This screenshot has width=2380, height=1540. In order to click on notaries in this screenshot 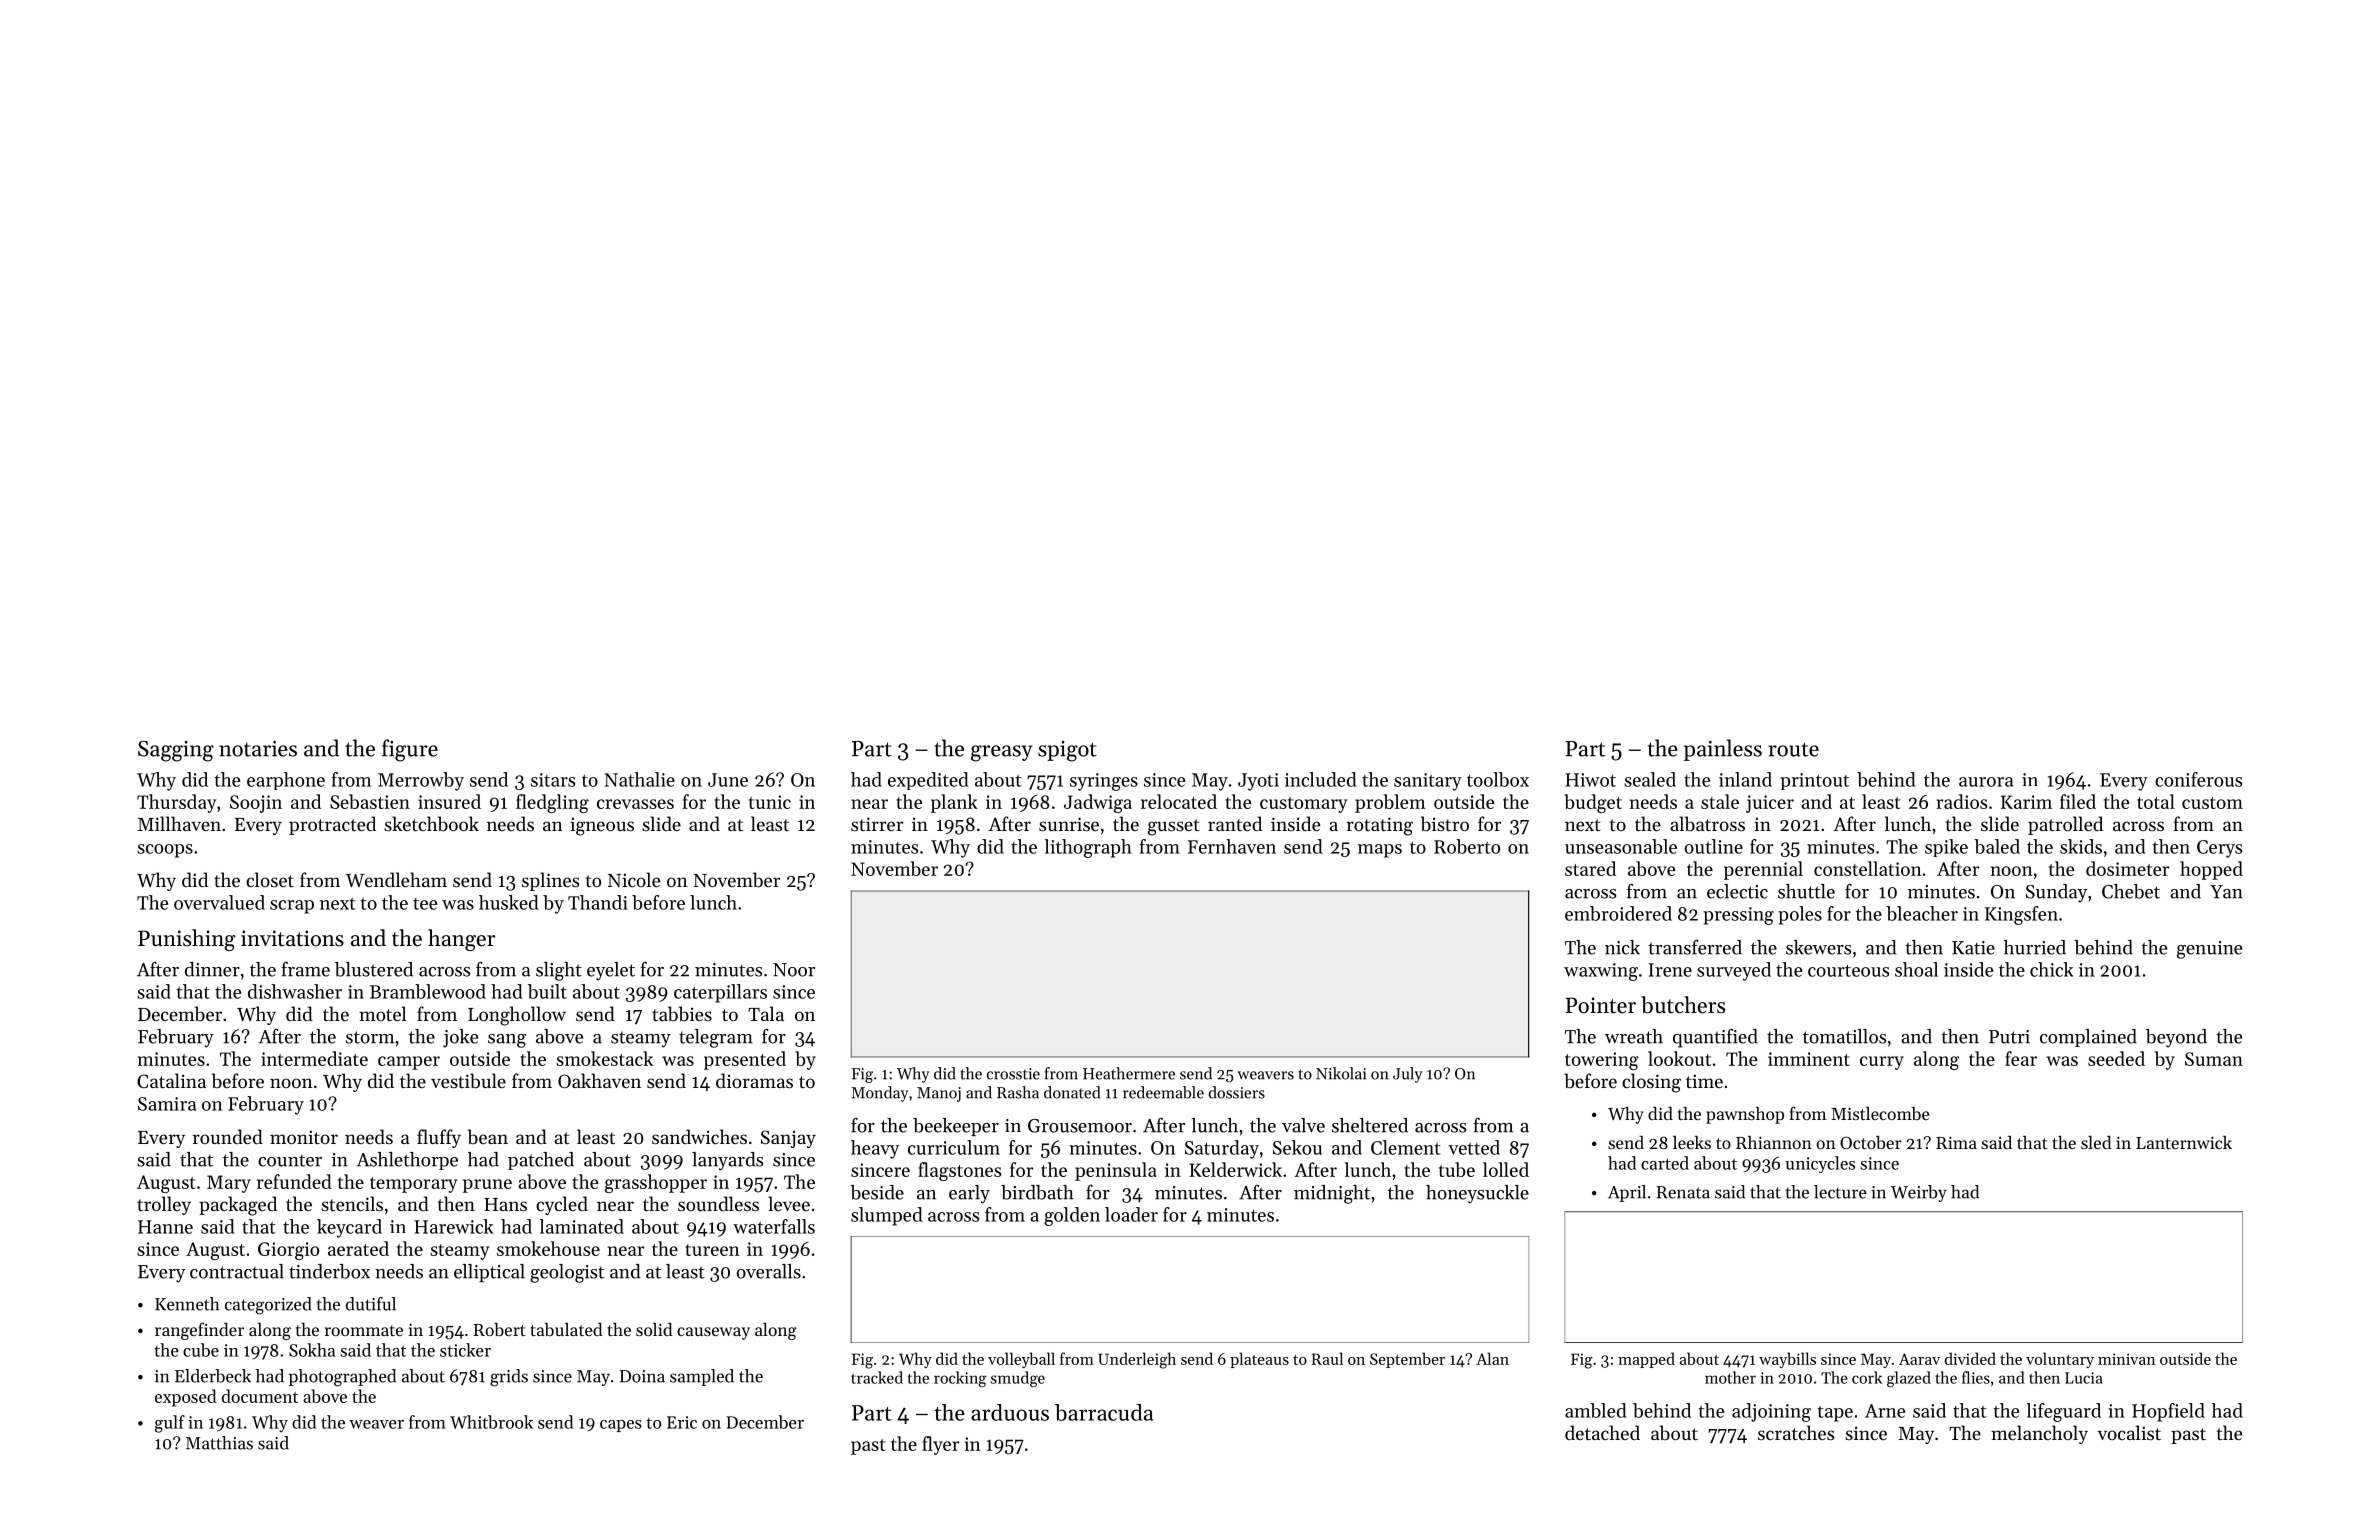, I will do `click(258, 748)`.
